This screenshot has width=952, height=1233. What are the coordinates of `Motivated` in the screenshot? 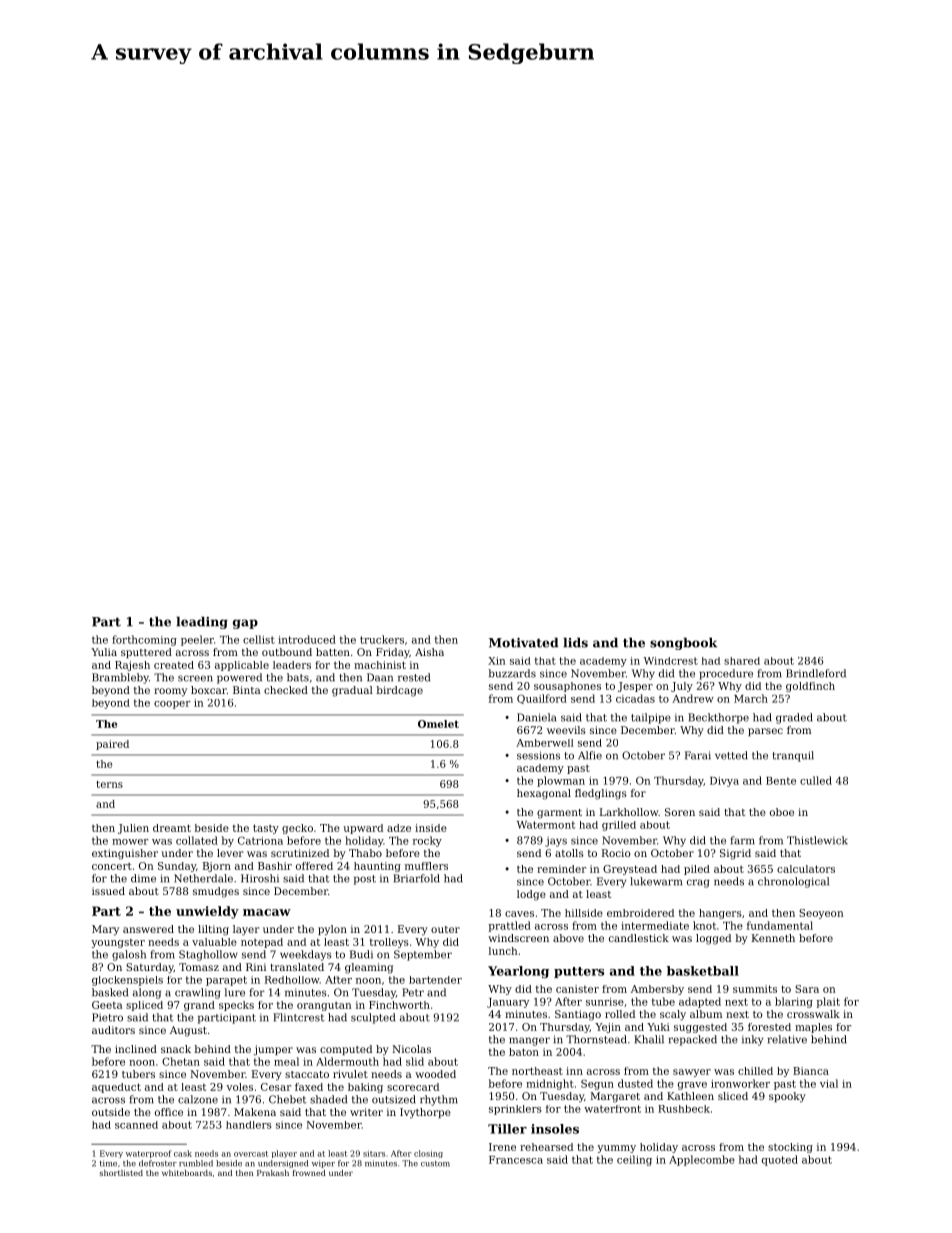 It's located at (523, 642).
